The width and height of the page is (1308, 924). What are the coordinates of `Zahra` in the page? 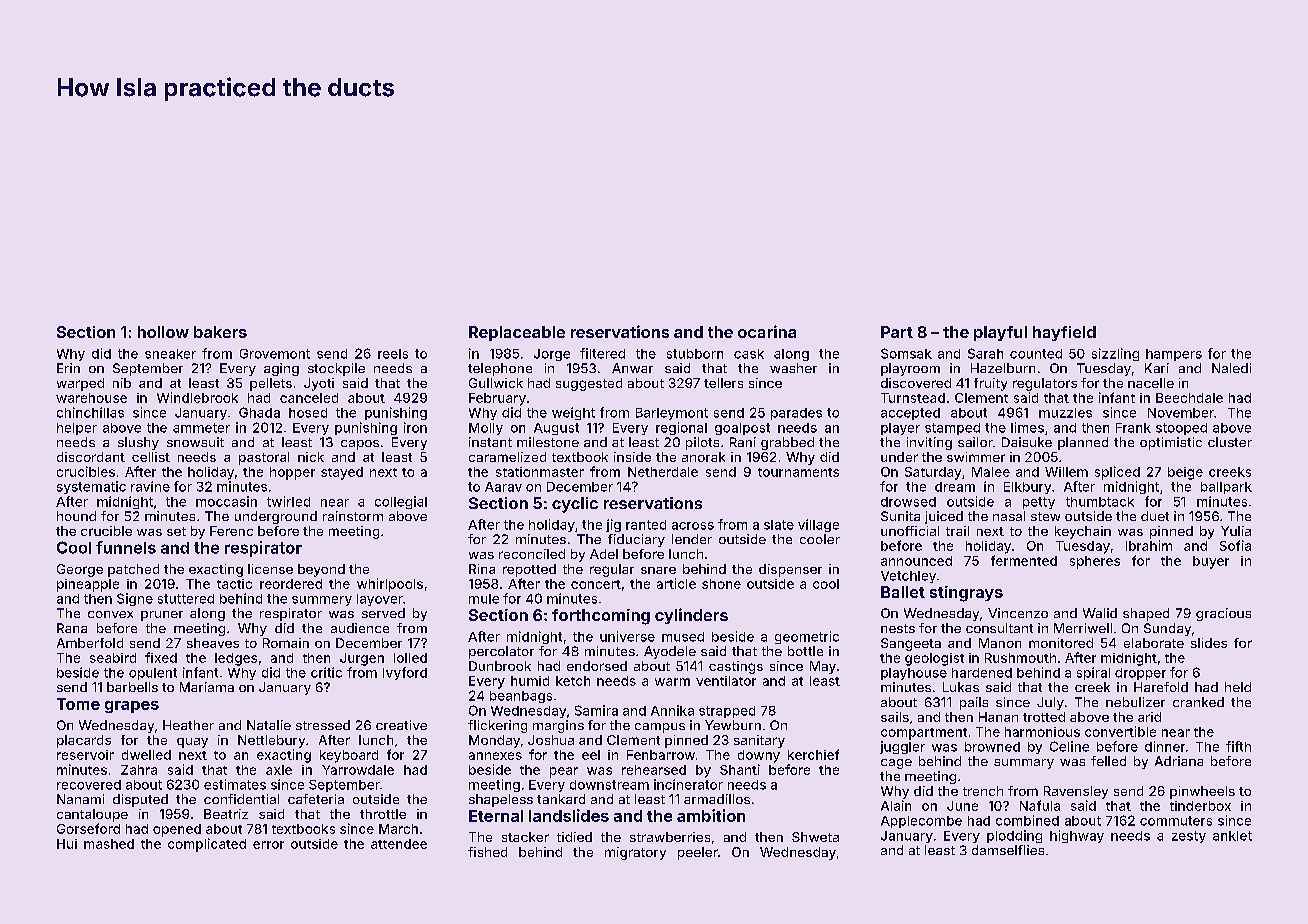 It's located at (139, 770).
